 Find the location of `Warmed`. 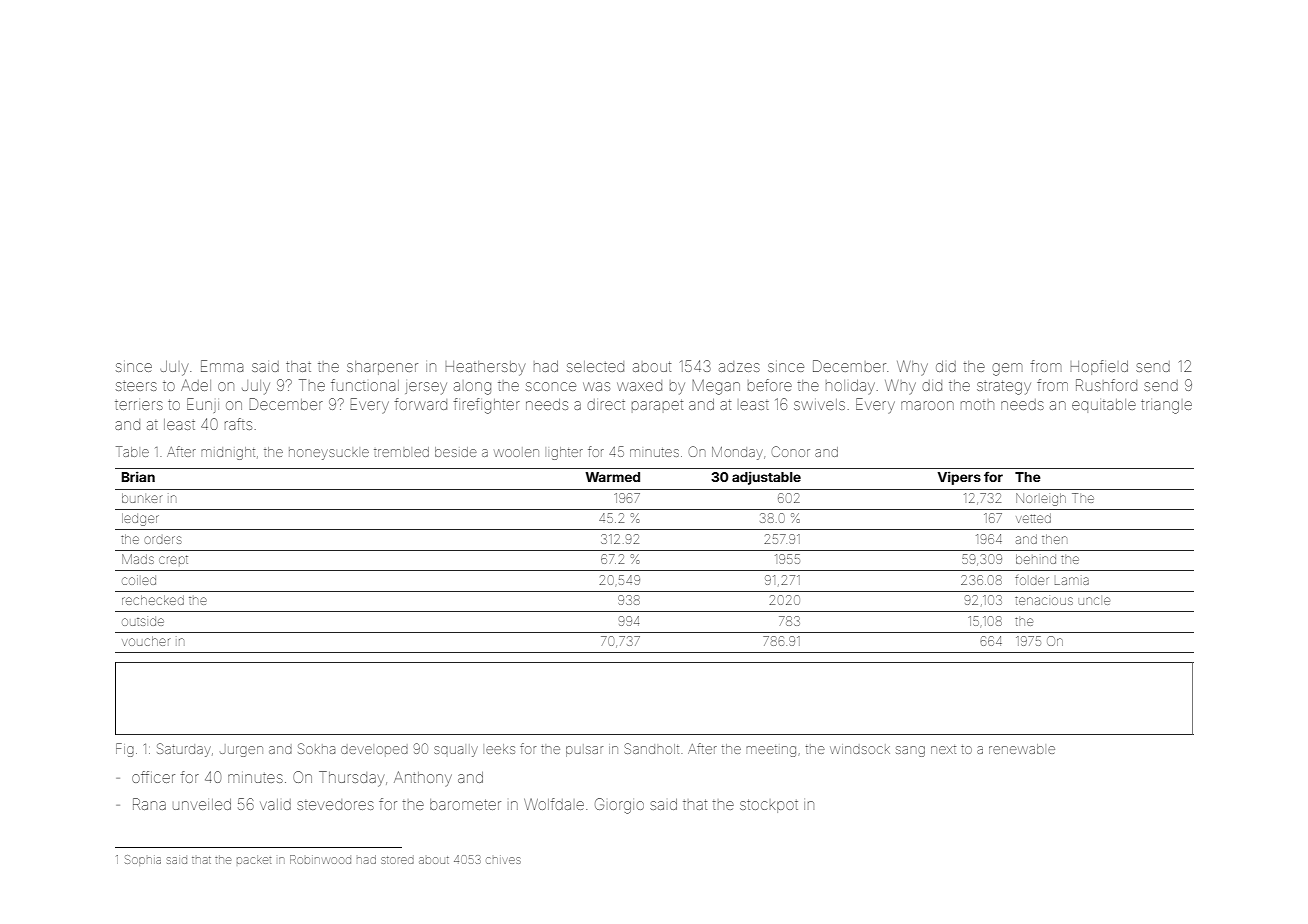

Warmed is located at coordinates (612, 477).
